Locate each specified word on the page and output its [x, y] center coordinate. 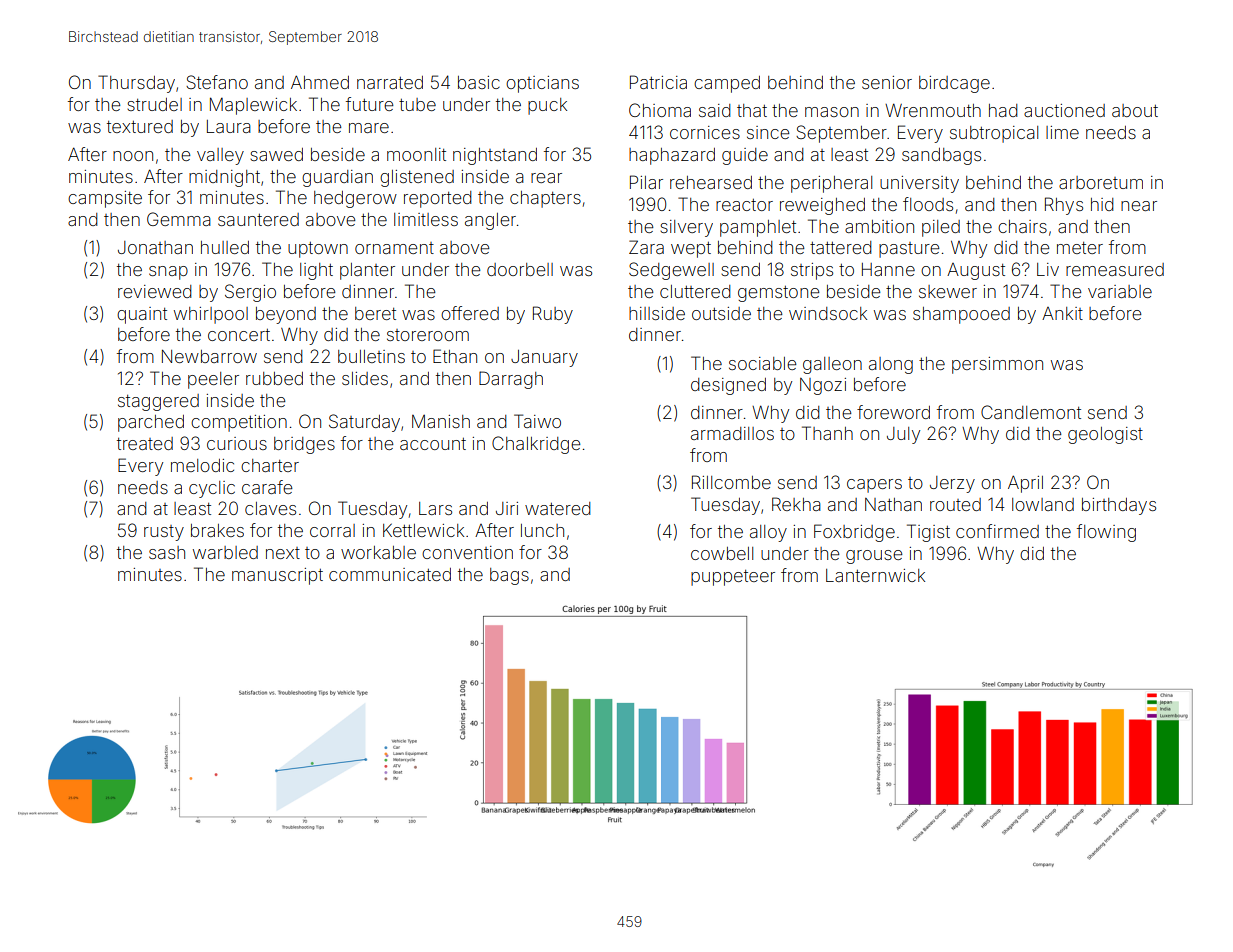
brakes [217, 530]
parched [151, 423]
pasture [909, 250]
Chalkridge [536, 445]
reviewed [155, 291]
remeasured [1115, 269]
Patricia [658, 82]
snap [168, 273]
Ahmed [320, 82]
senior [887, 82]
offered [470, 313]
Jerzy [952, 484]
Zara [646, 247]
